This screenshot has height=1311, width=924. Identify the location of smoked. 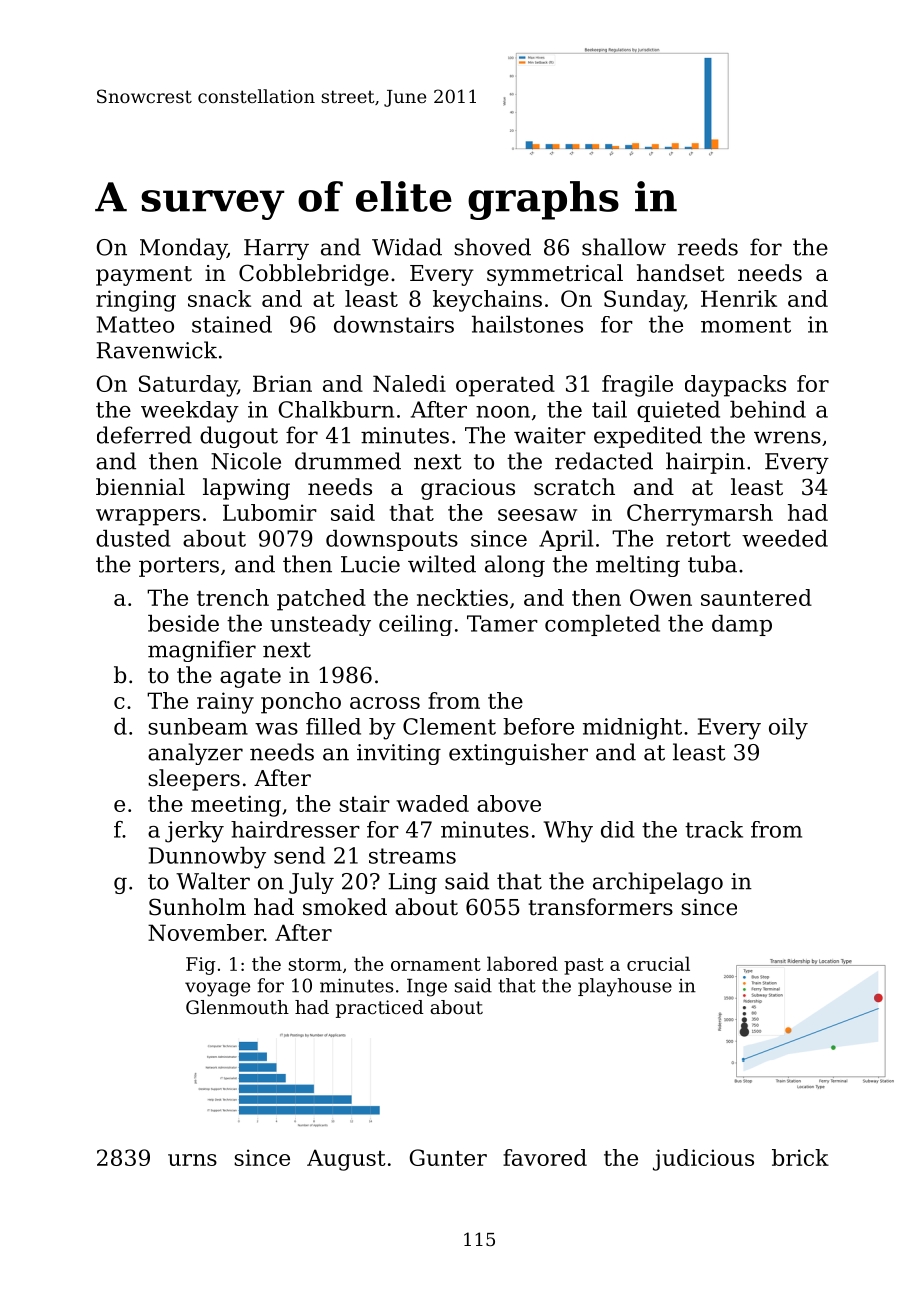
(345, 907).
